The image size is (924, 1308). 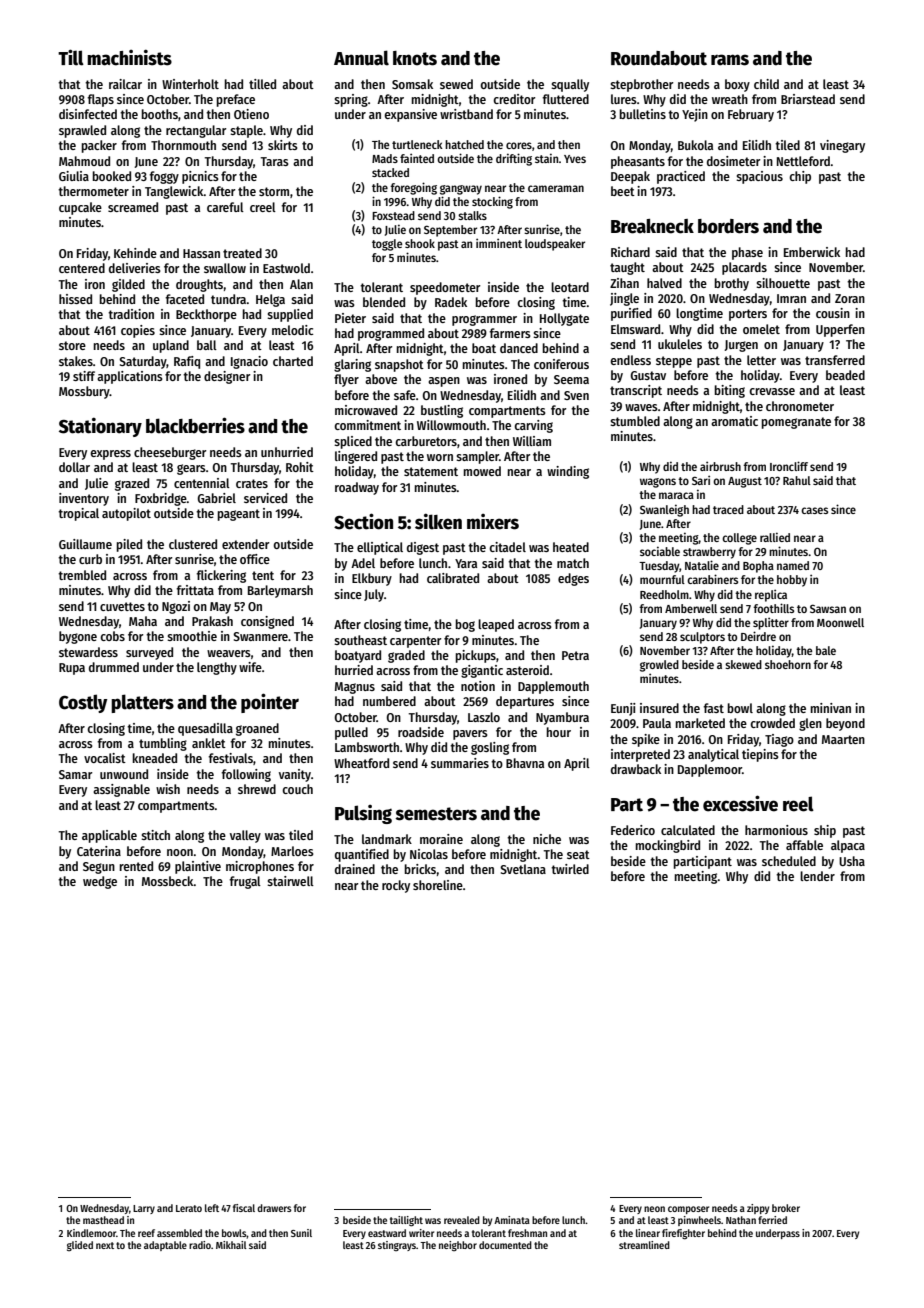 What do you see at coordinates (423, 548) in the screenshot?
I see `digest` at bounding box center [423, 548].
